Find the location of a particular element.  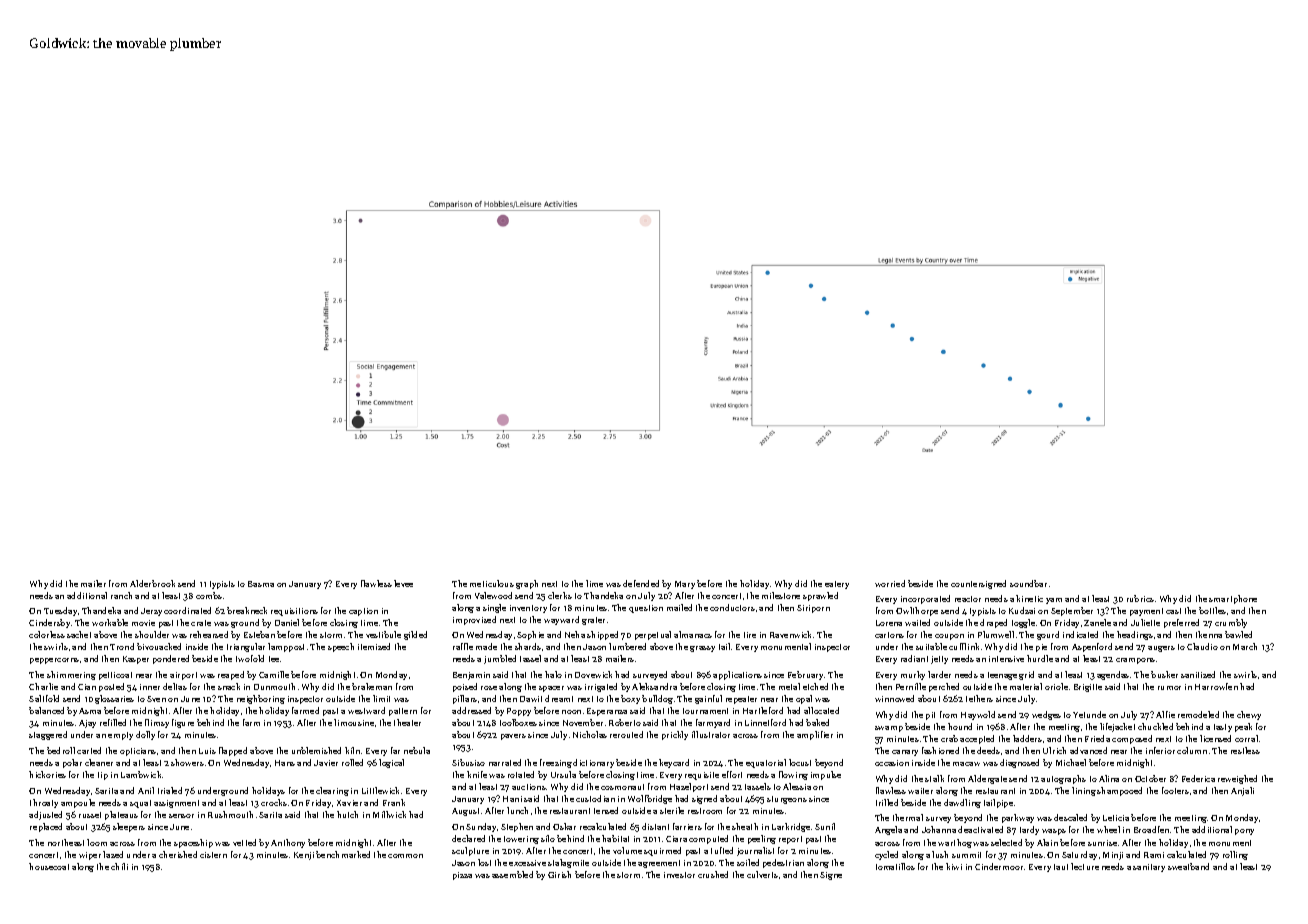

Anjali is located at coordinates (1242, 791).
